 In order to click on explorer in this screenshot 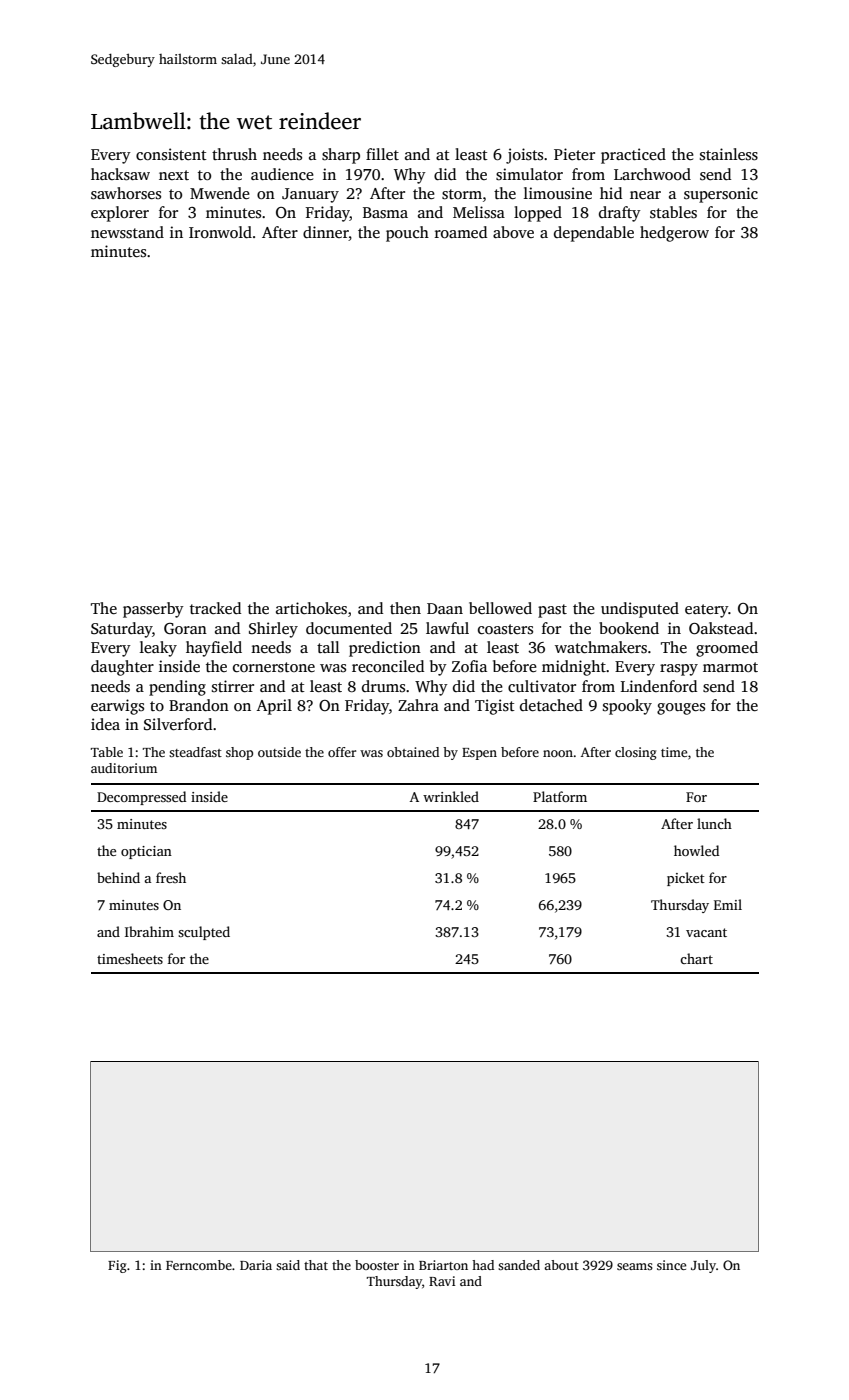, I will do `click(120, 214)`.
